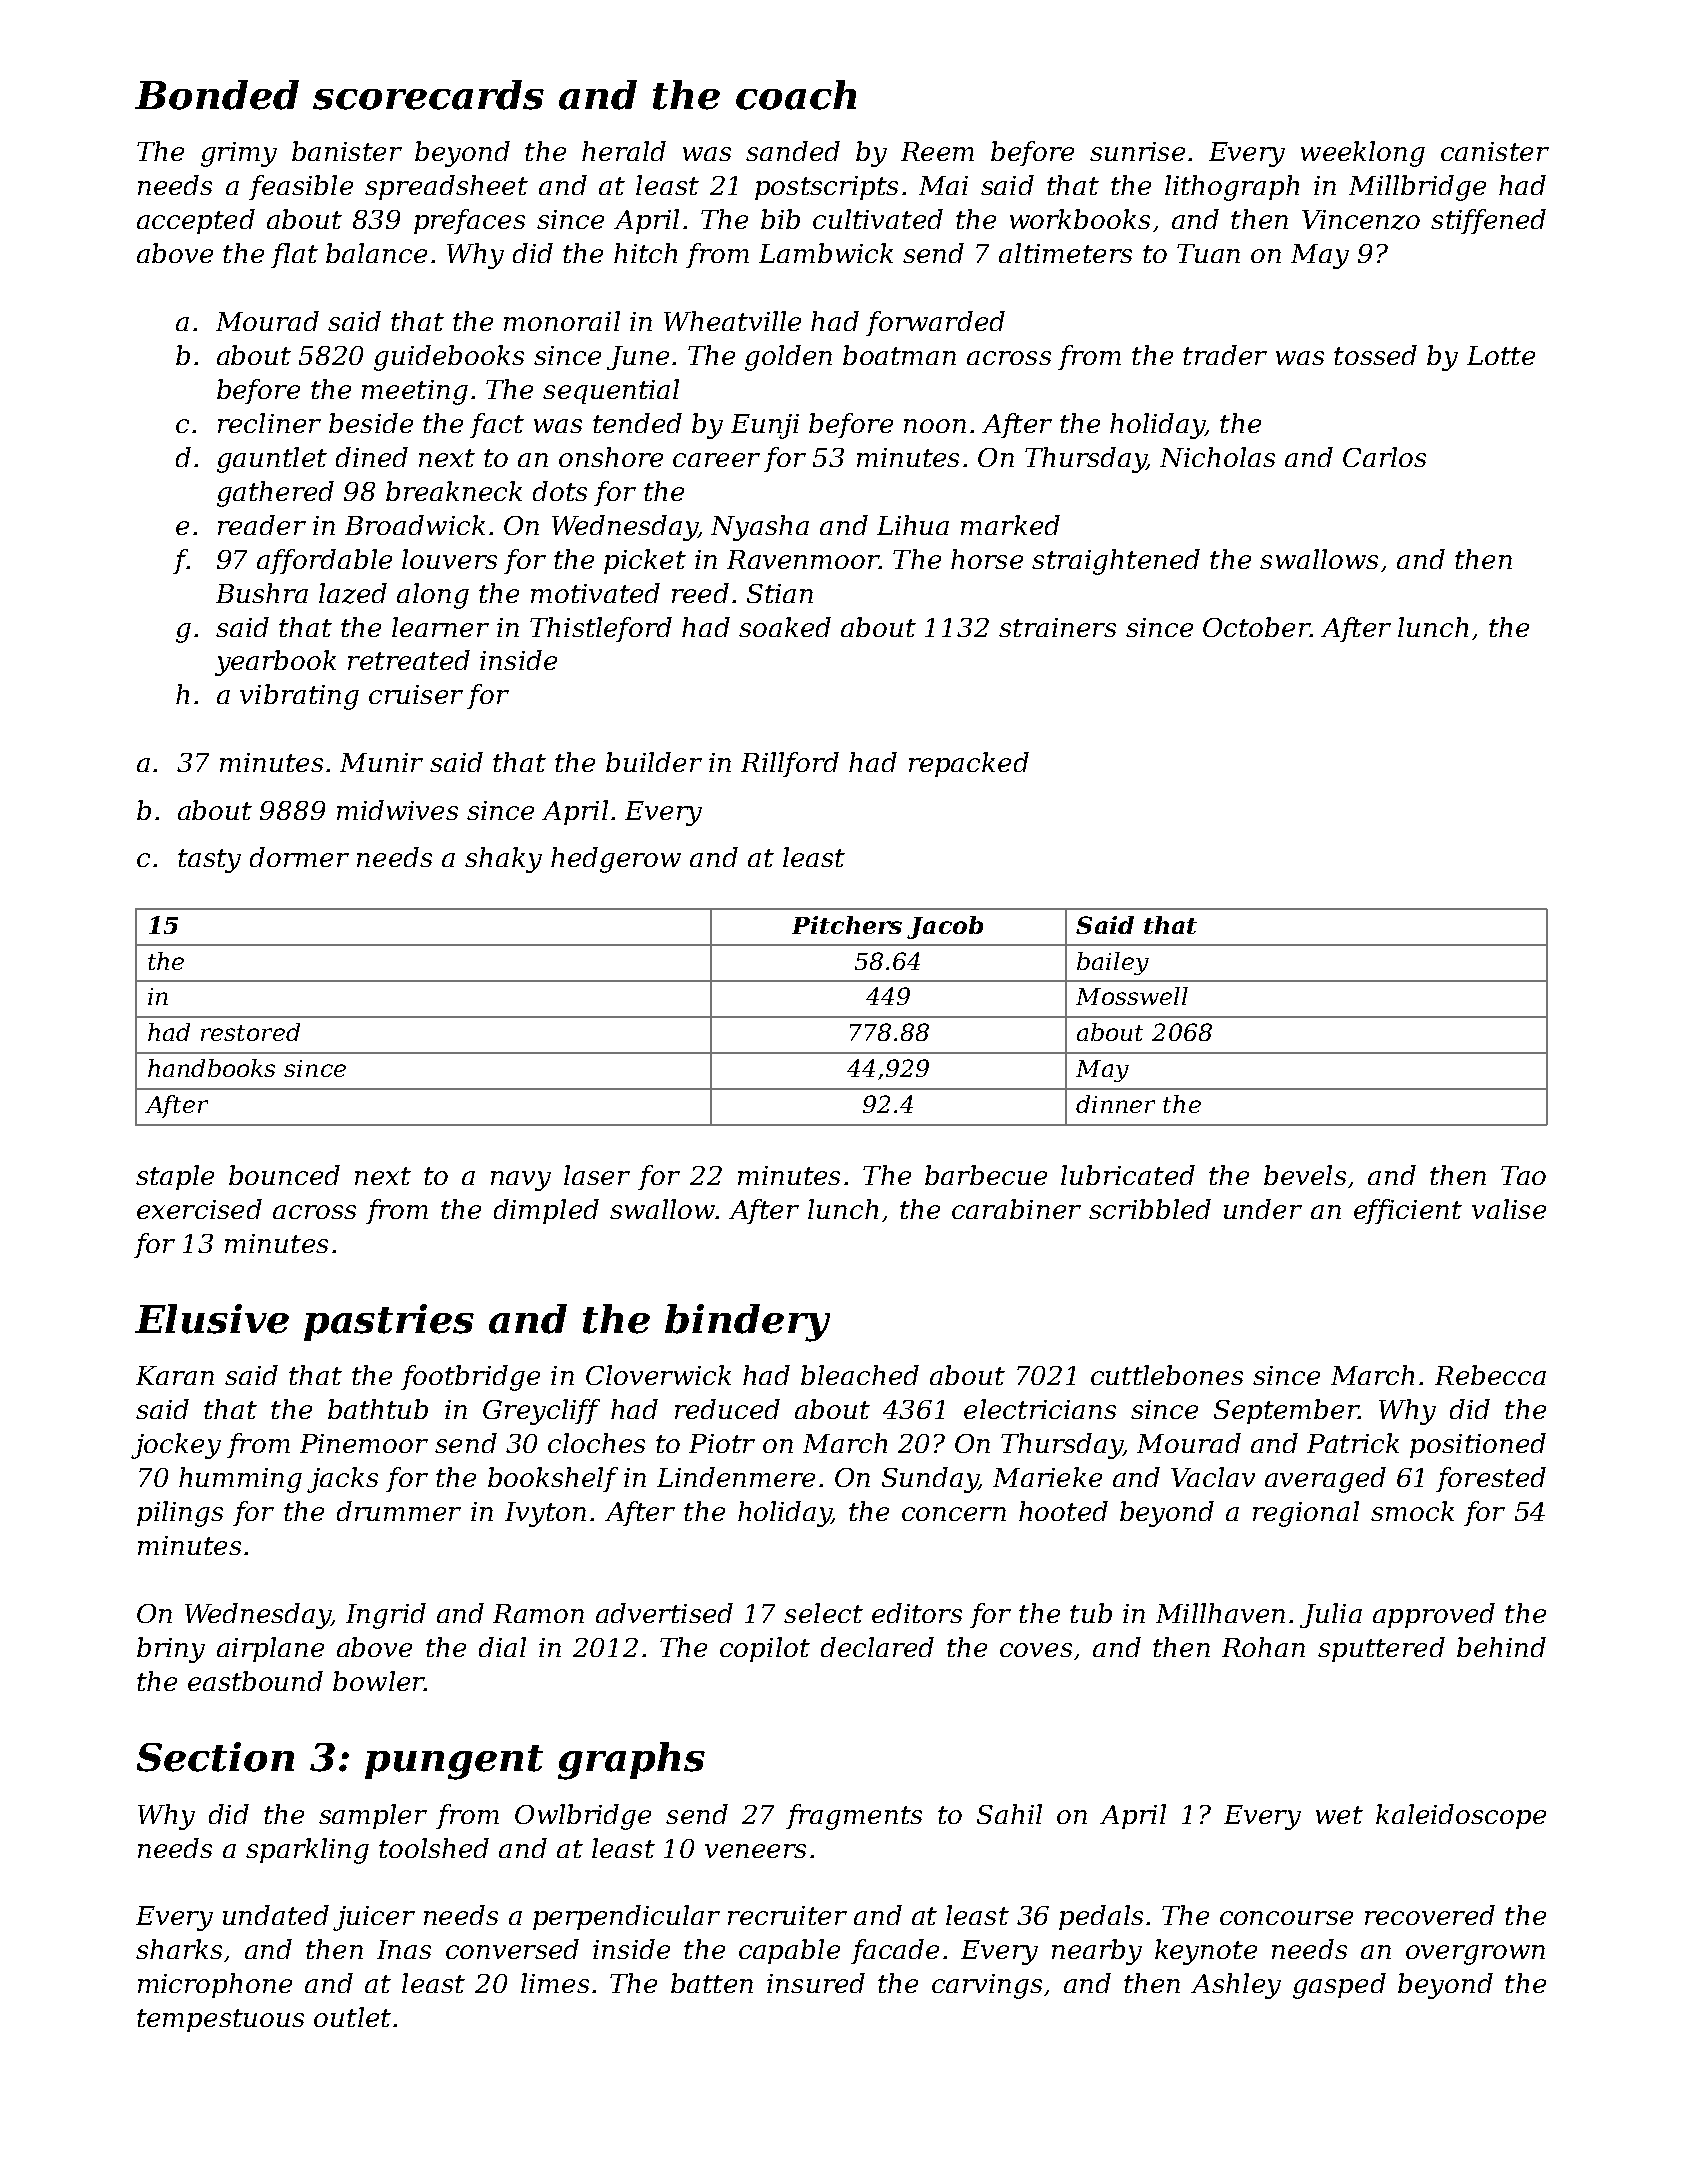 The width and height of the image is (1683, 2178). Describe the element at coordinates (1488, 221) in the image. I see `stiffened` at that location.
